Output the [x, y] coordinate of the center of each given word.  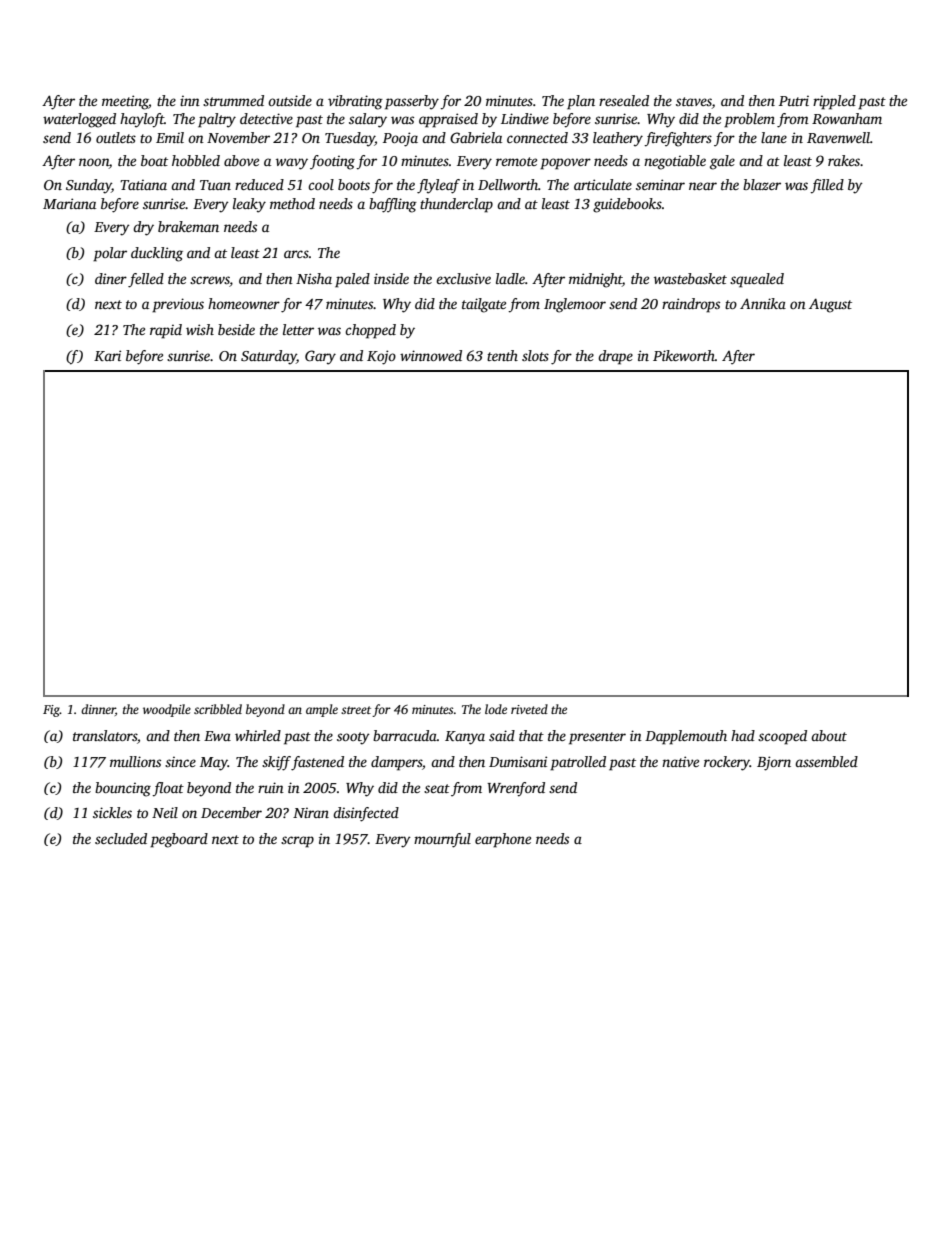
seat [437, 788]
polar [110, 254]
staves [694, 103]
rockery [727, 763]
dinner [98, 709]
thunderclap [456, 205]
